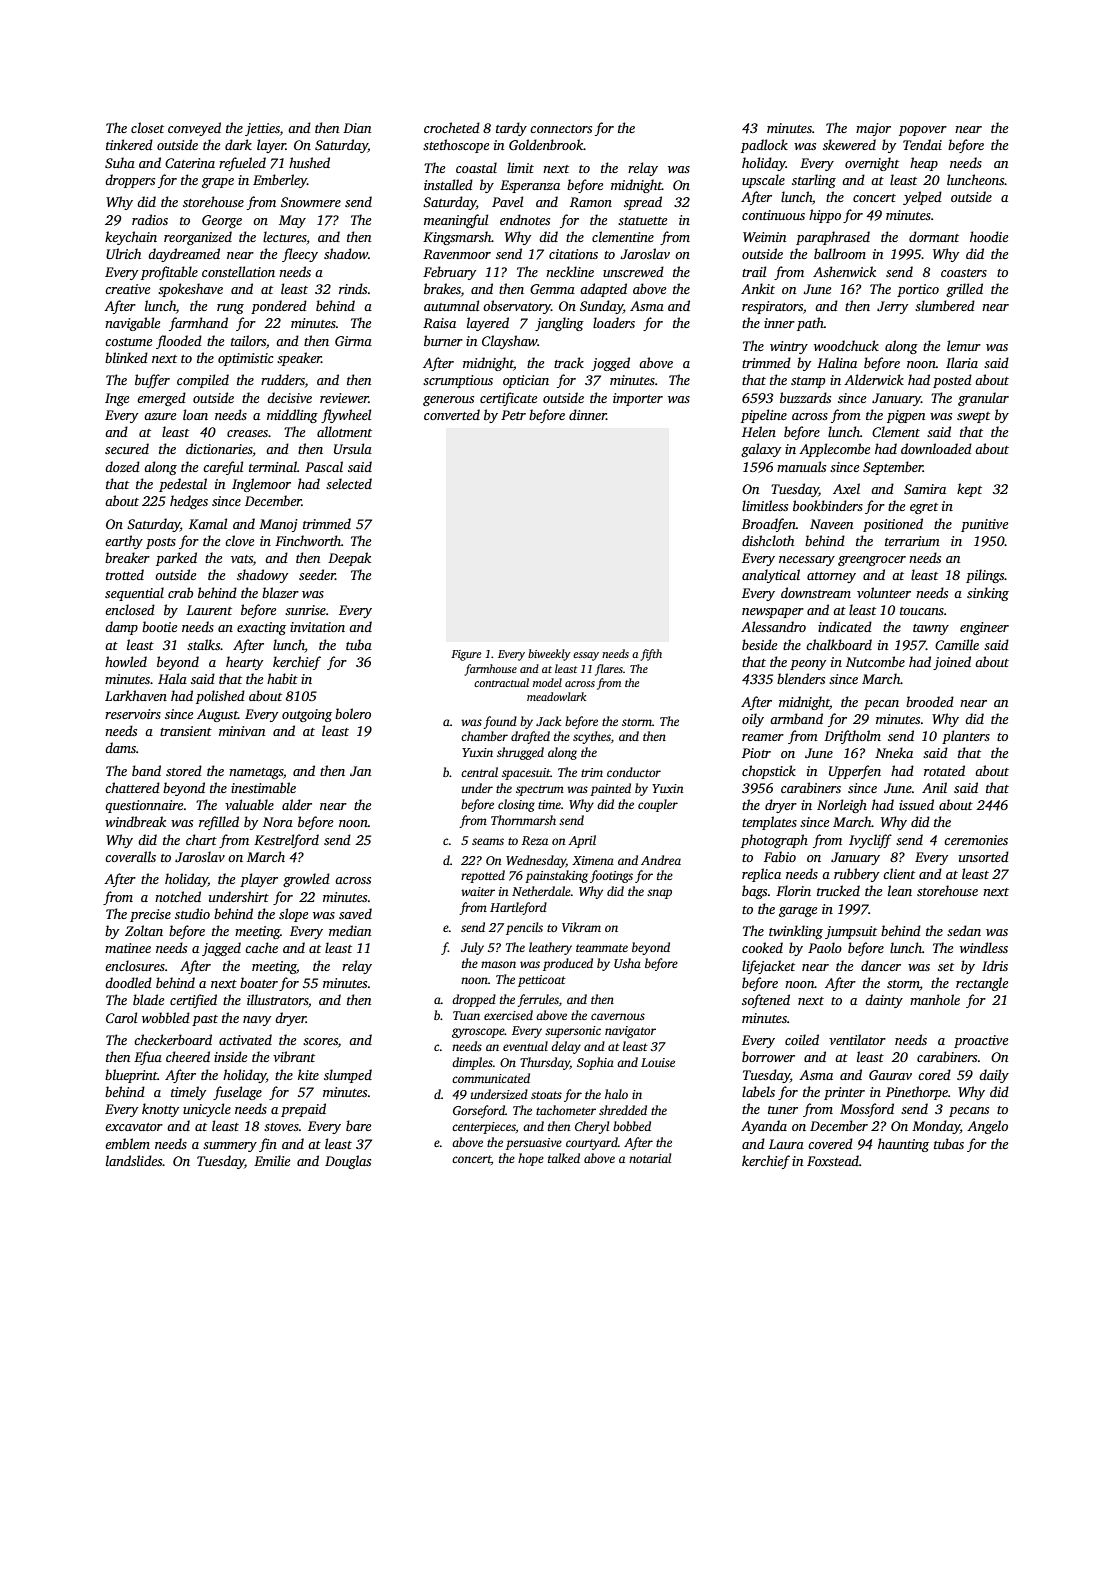 The width and height of the screenshot is (1114, 1576). Describe the element at coordinates (127, 1143) in the screenshot. I see `emblem` at that location.
